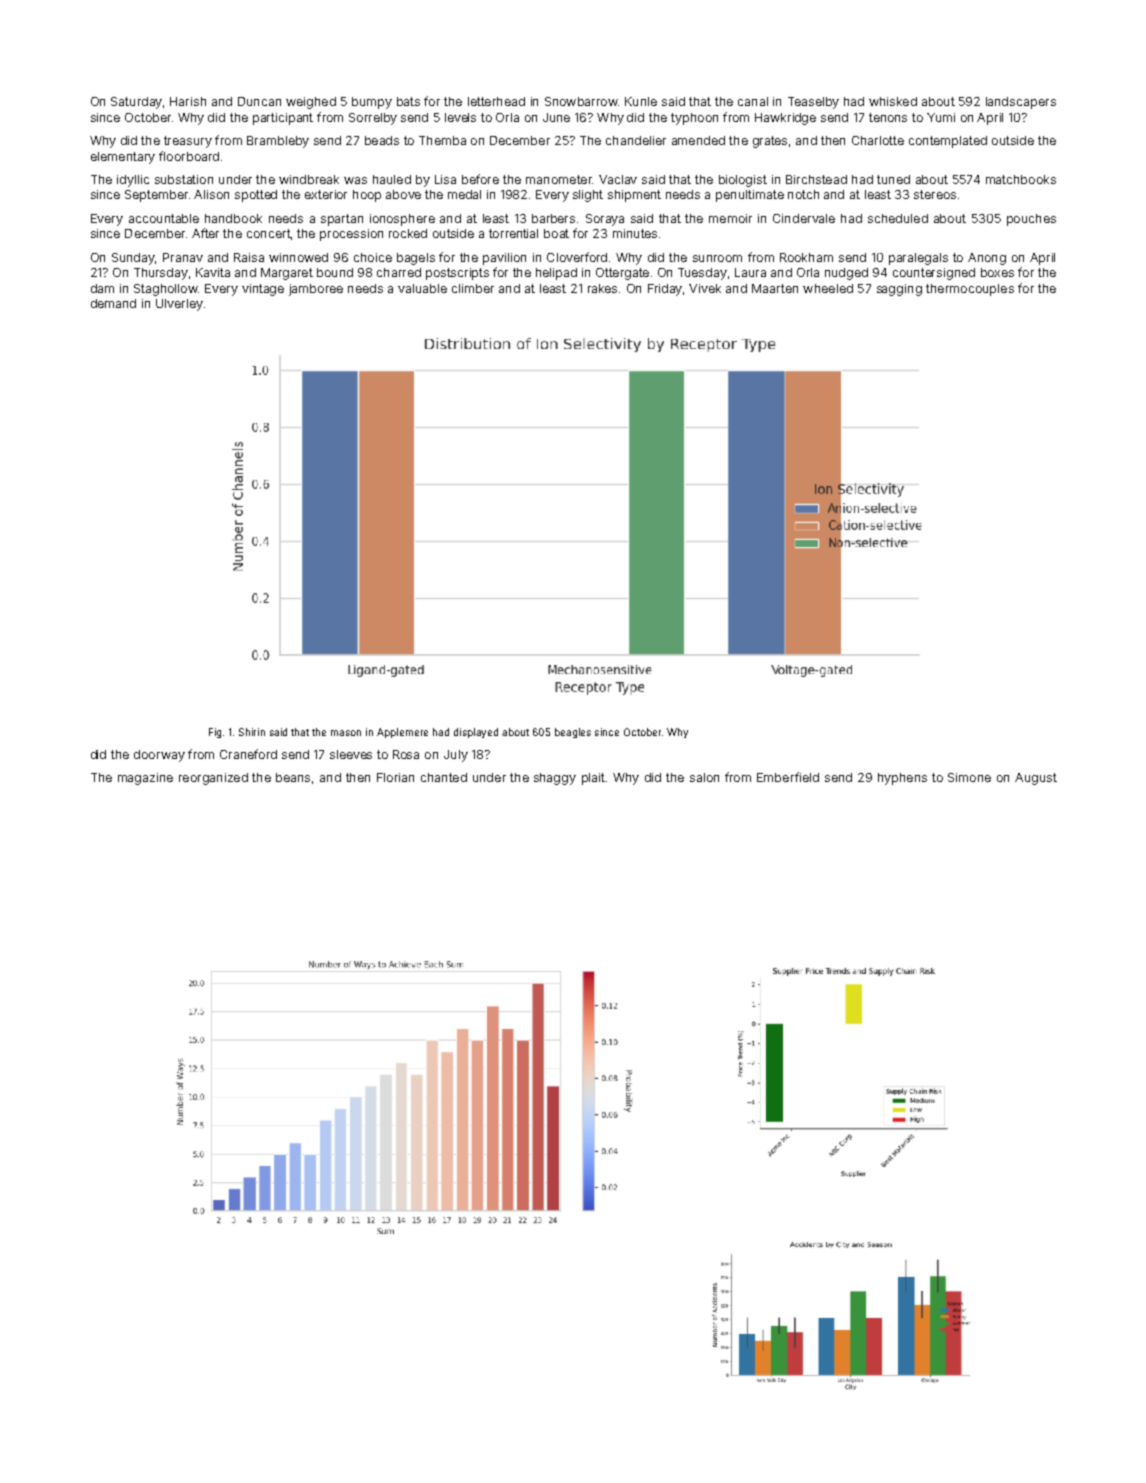 Image resolution: width=1146 pixels, height=1483 pixels. I want to click on Harish, so click(188, 101).
